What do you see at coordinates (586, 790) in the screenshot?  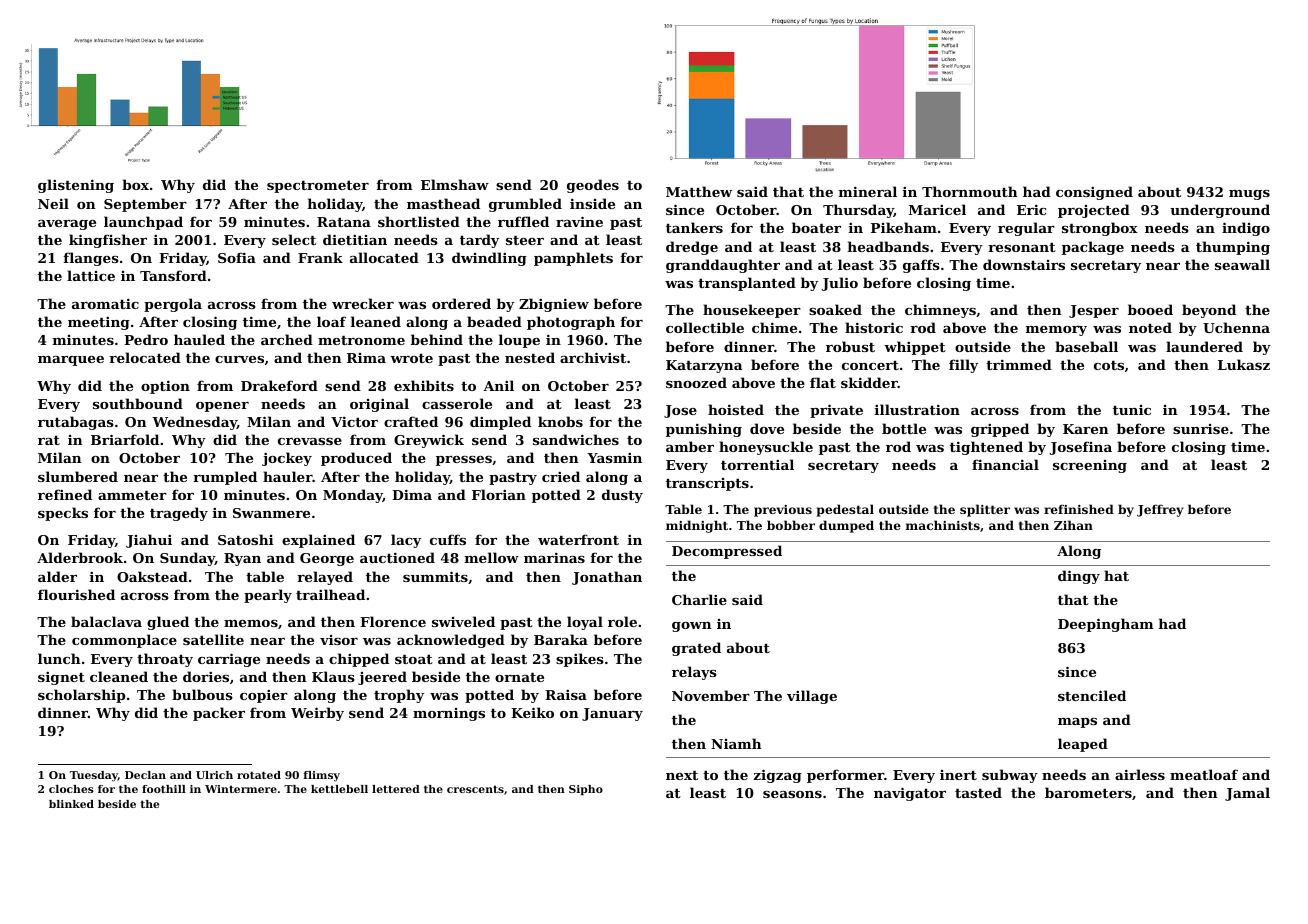 I see `Sipho` at bounding box center [586, 790].
